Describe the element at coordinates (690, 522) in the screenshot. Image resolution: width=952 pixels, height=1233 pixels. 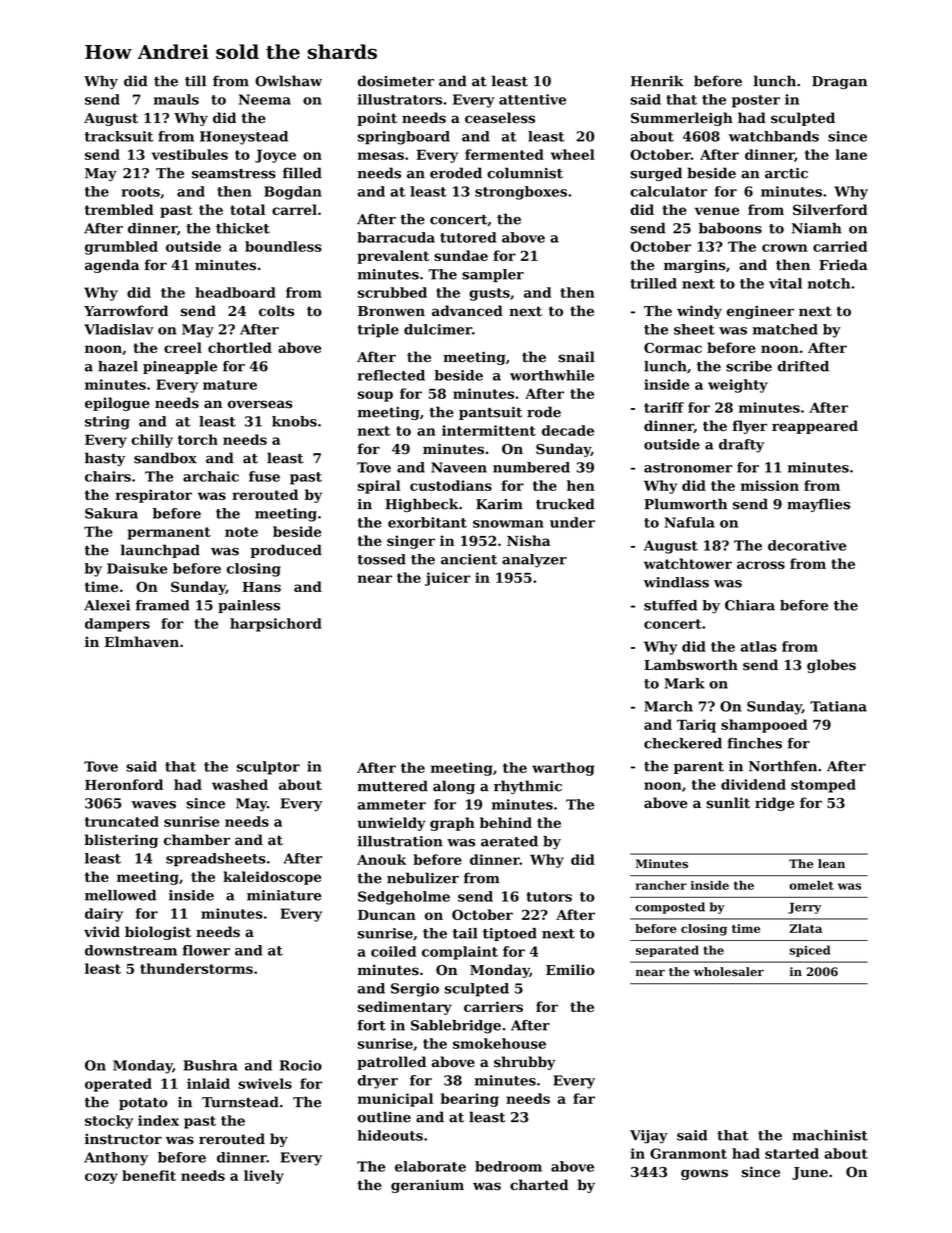
I see `Nafula` at that location.
